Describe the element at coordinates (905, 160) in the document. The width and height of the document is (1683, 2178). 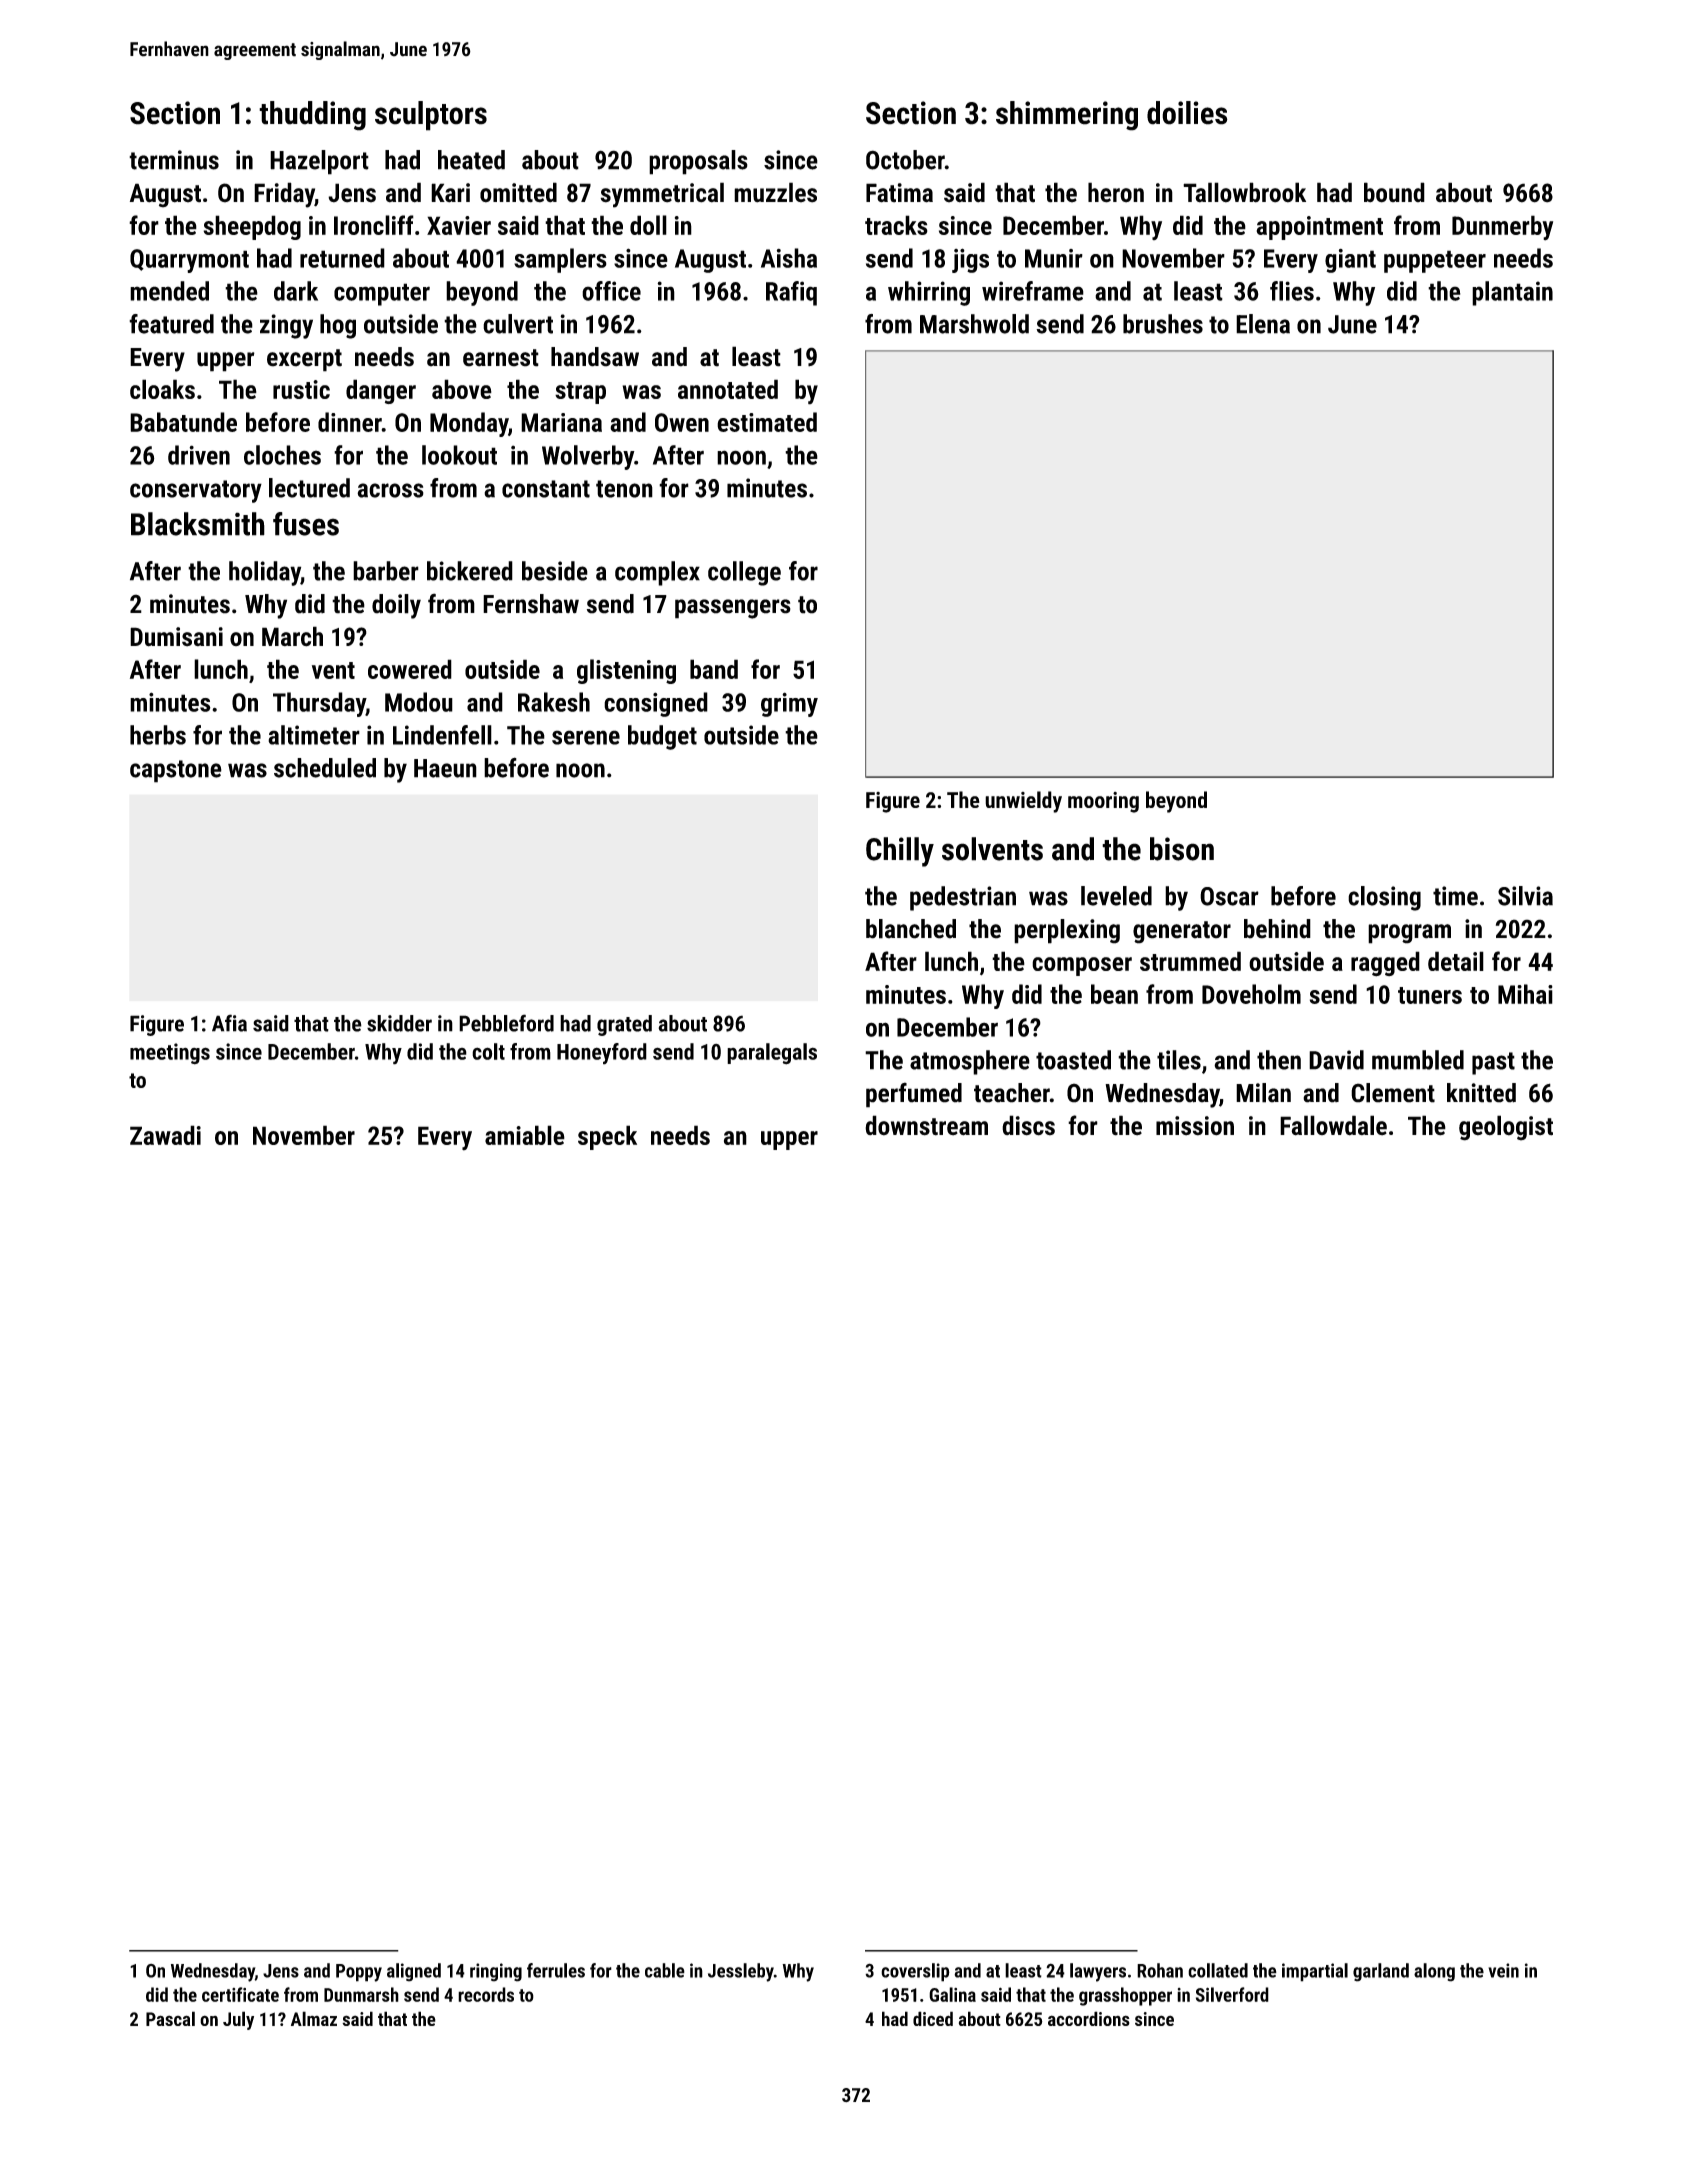
I see `October` at that location.
